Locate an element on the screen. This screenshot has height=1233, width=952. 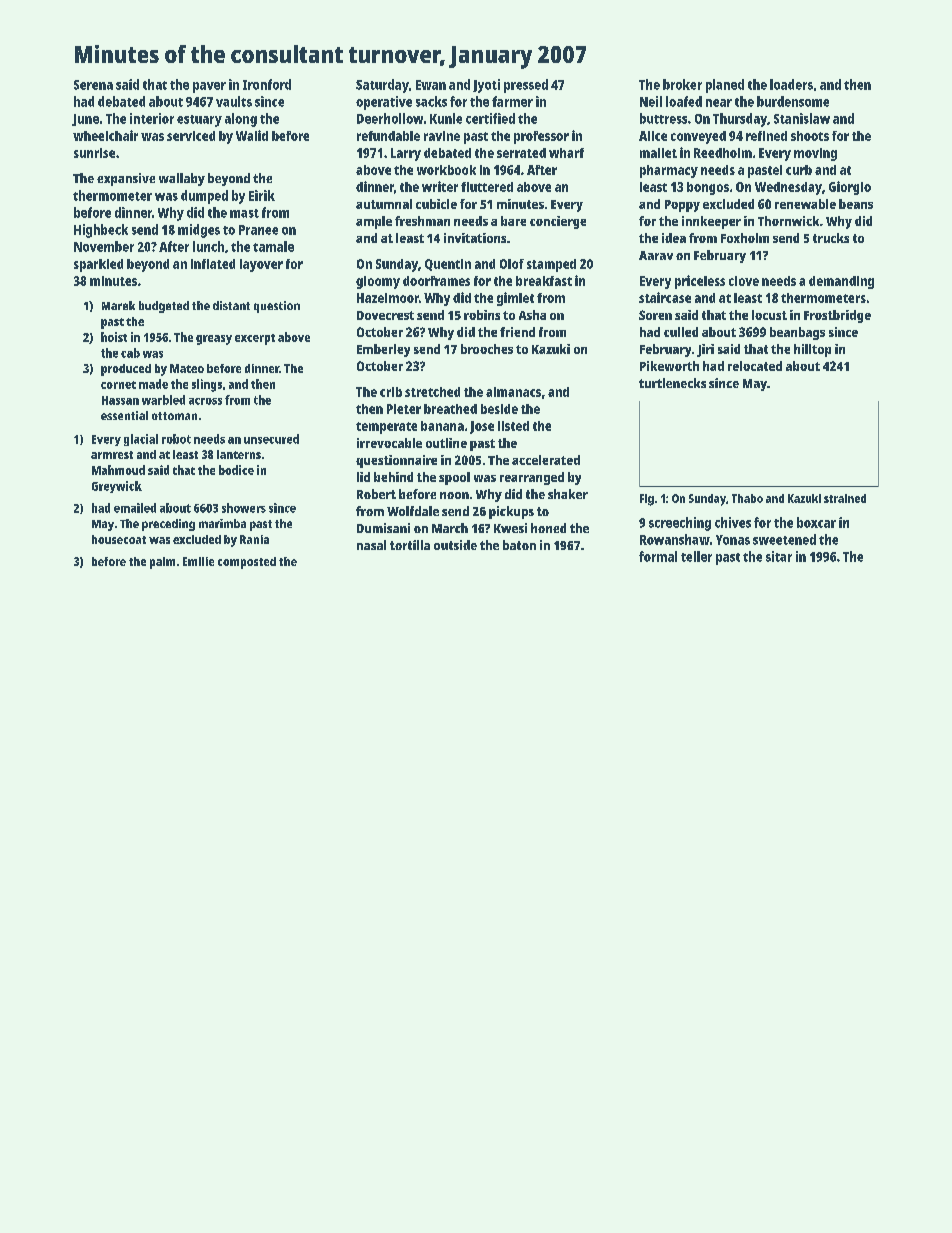
ravine is located at coordinates (442, 136).
